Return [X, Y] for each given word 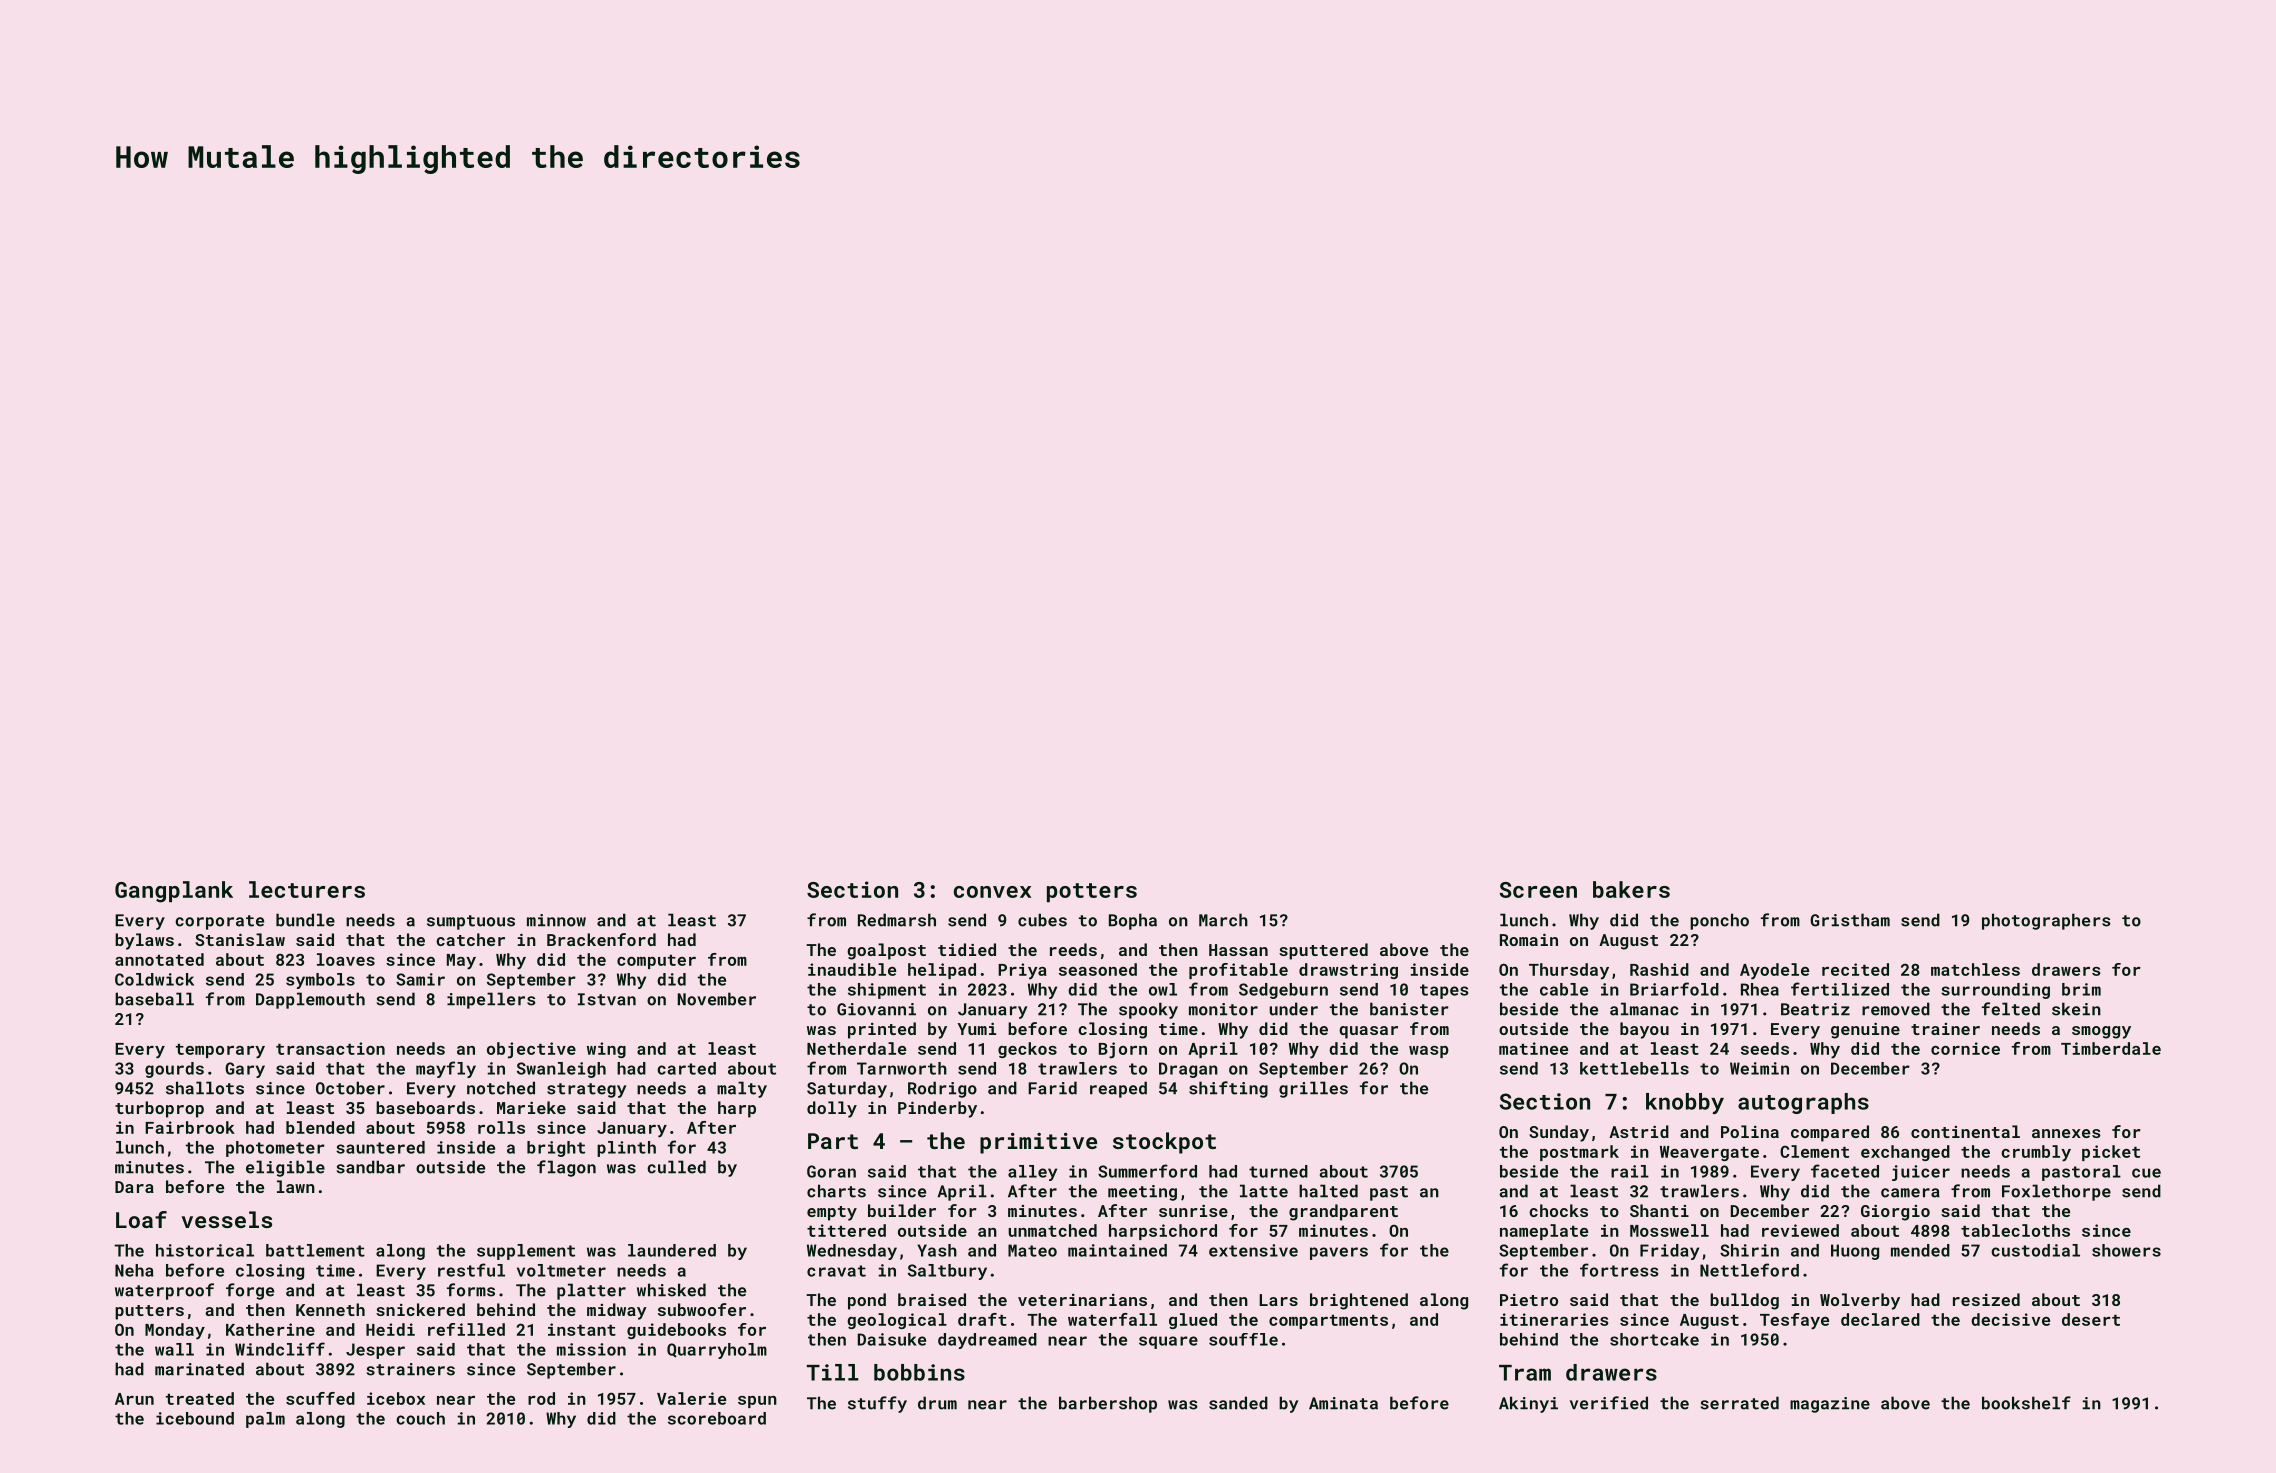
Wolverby [1860, 1301]
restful [471, 1270]
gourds [174, 1070]
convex [992, 892]
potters [1092, 892]
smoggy [2101, 1032]
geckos [1027, 1050]
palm [265, 1420]
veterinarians [1082, 1300]
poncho [1719, 921]
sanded [1238, 1403]
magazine [1830, 1405]
